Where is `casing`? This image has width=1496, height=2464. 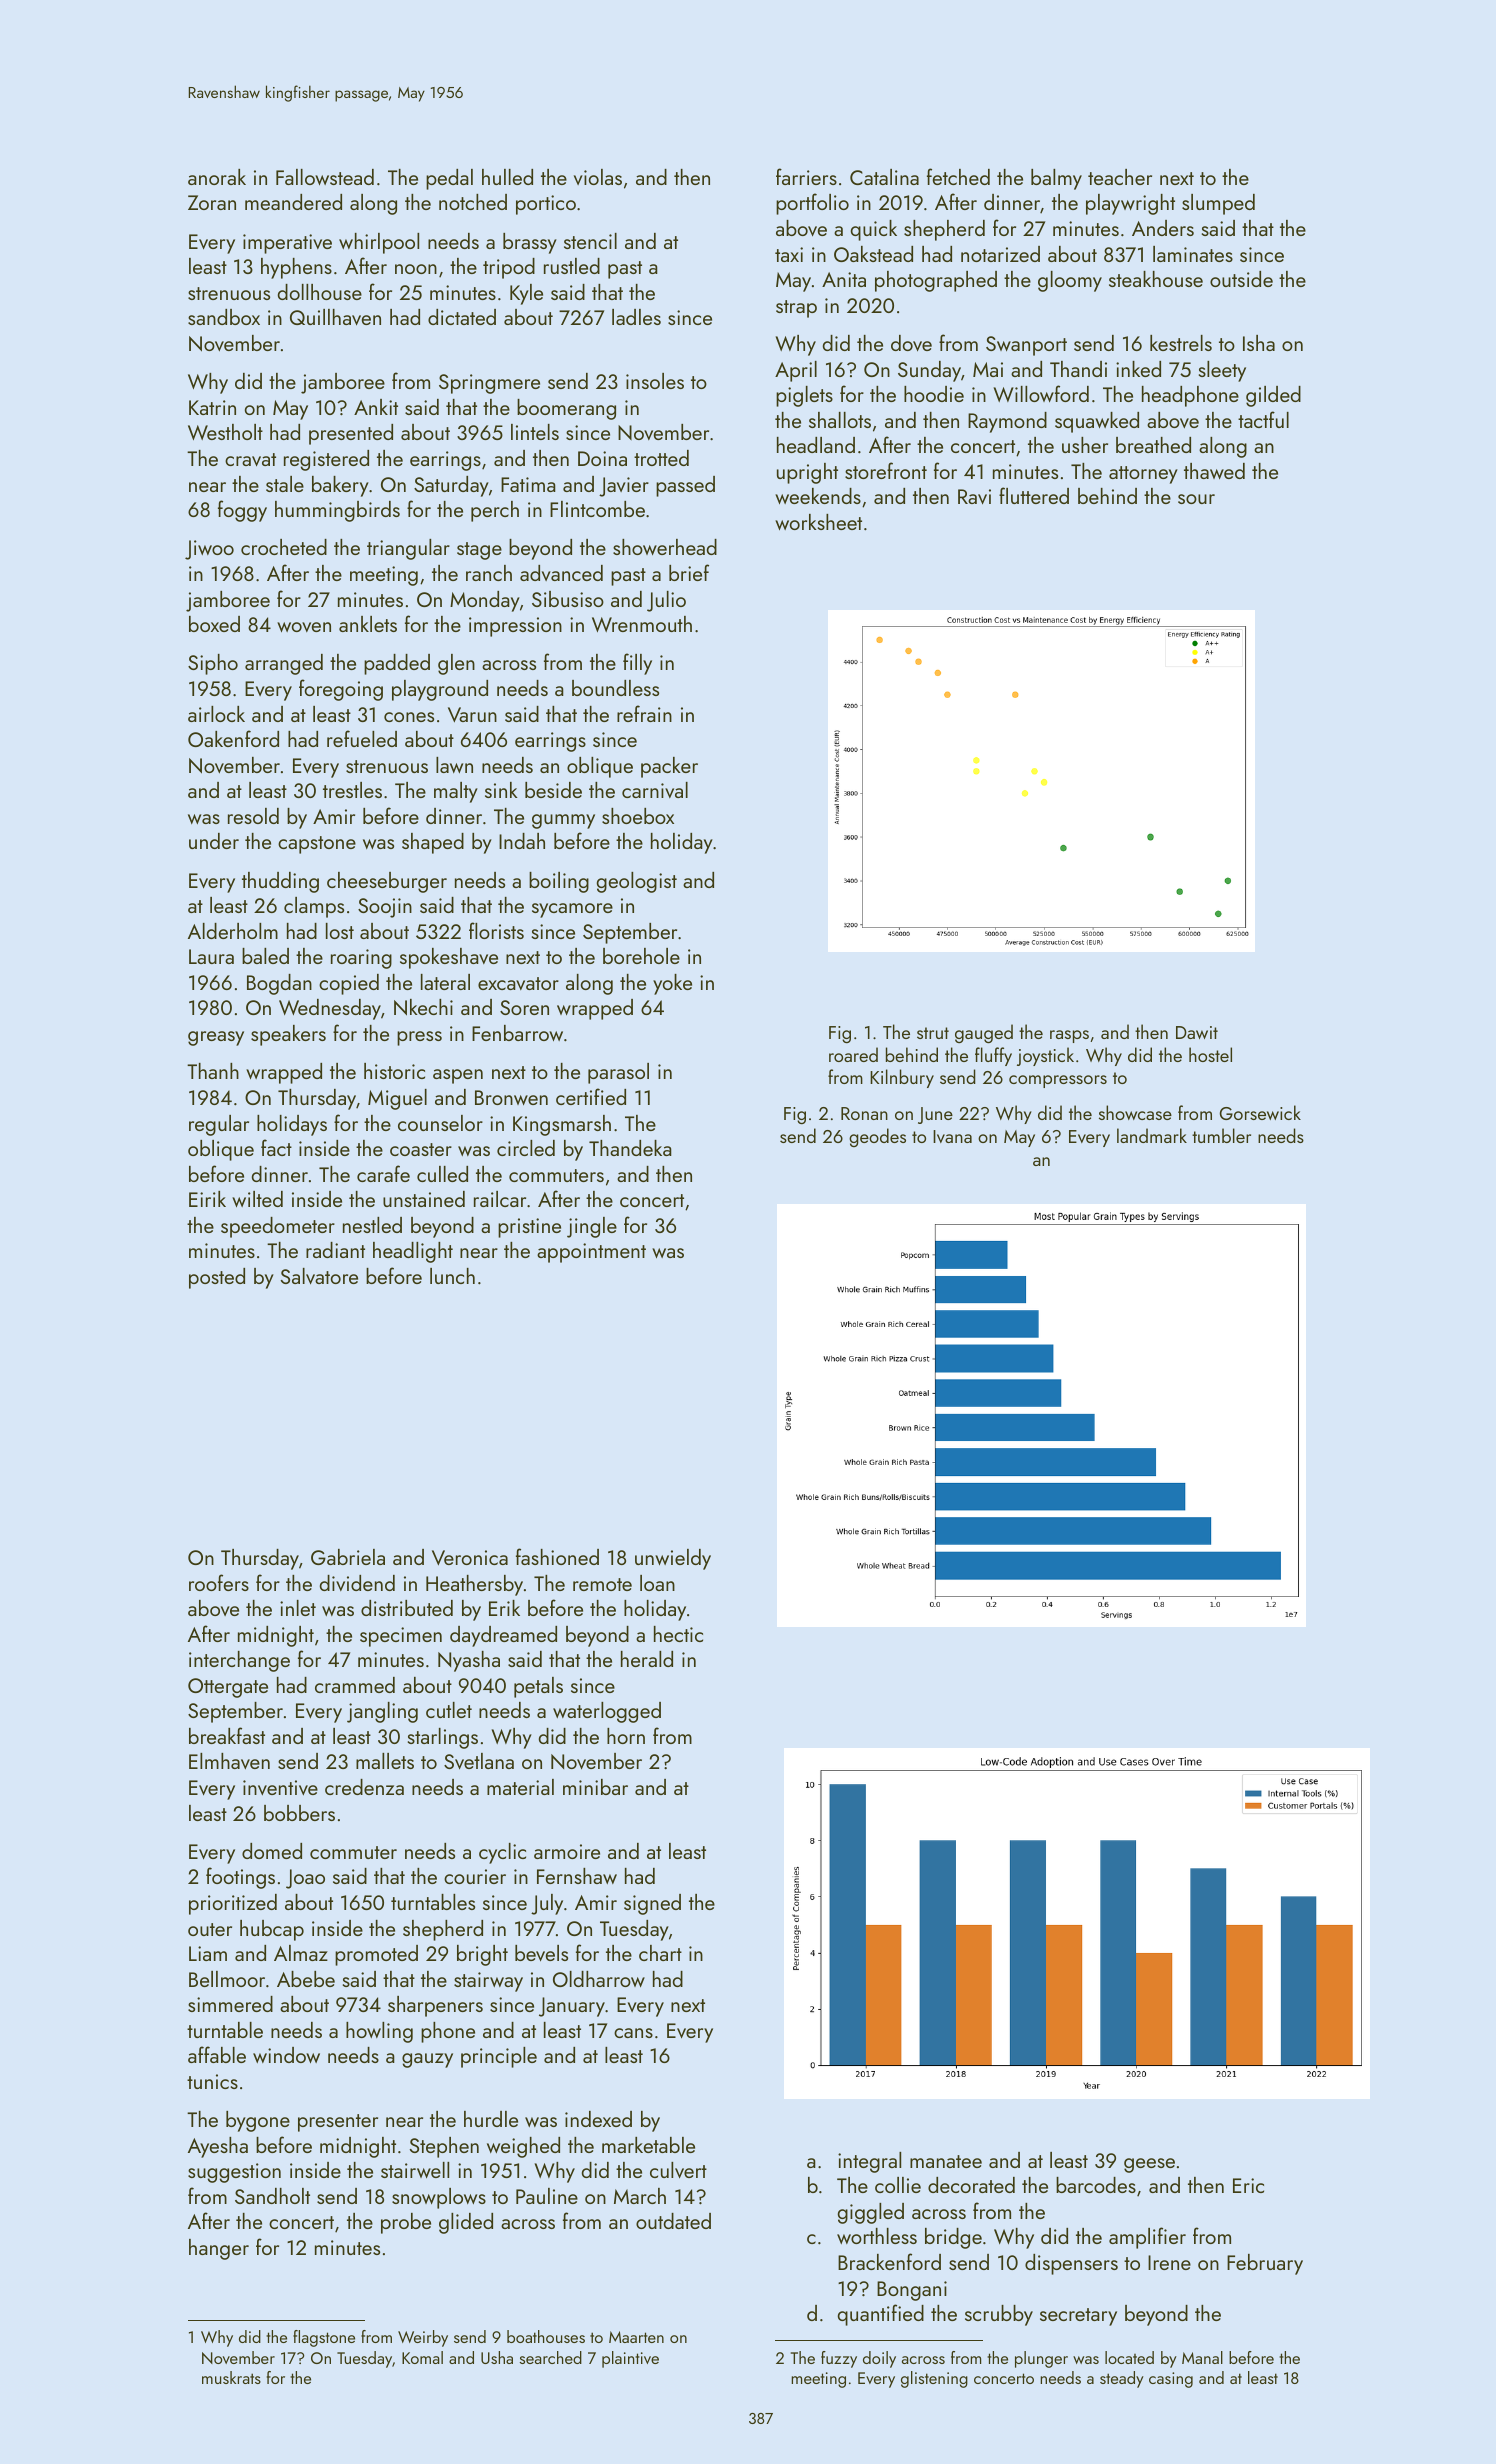 casing is located at coordinates (1171, 2380).
